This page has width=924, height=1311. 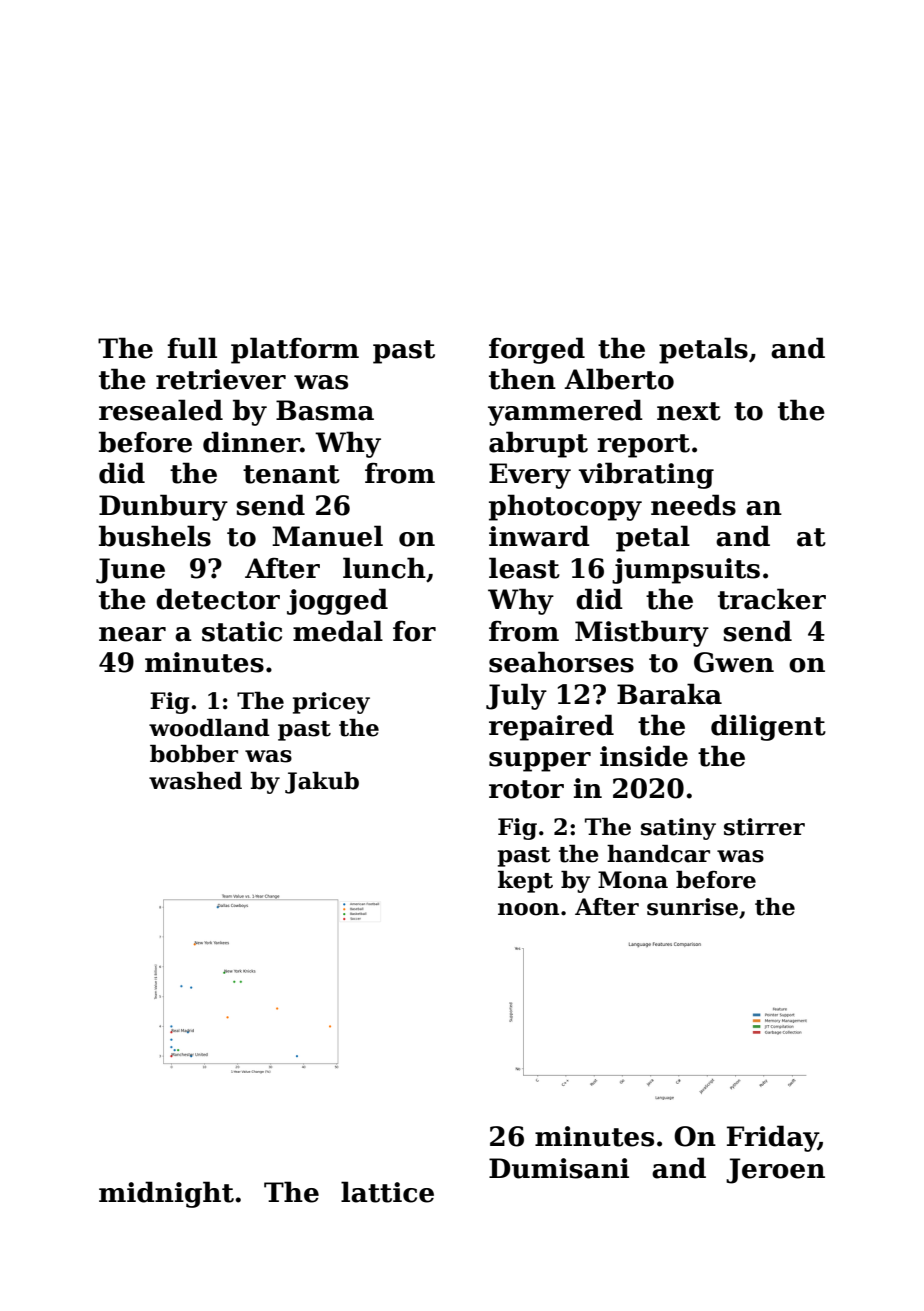 What do you see at coordinates (772, 599) in the page?
I see `tracker` at bounding box center [772, 599].
